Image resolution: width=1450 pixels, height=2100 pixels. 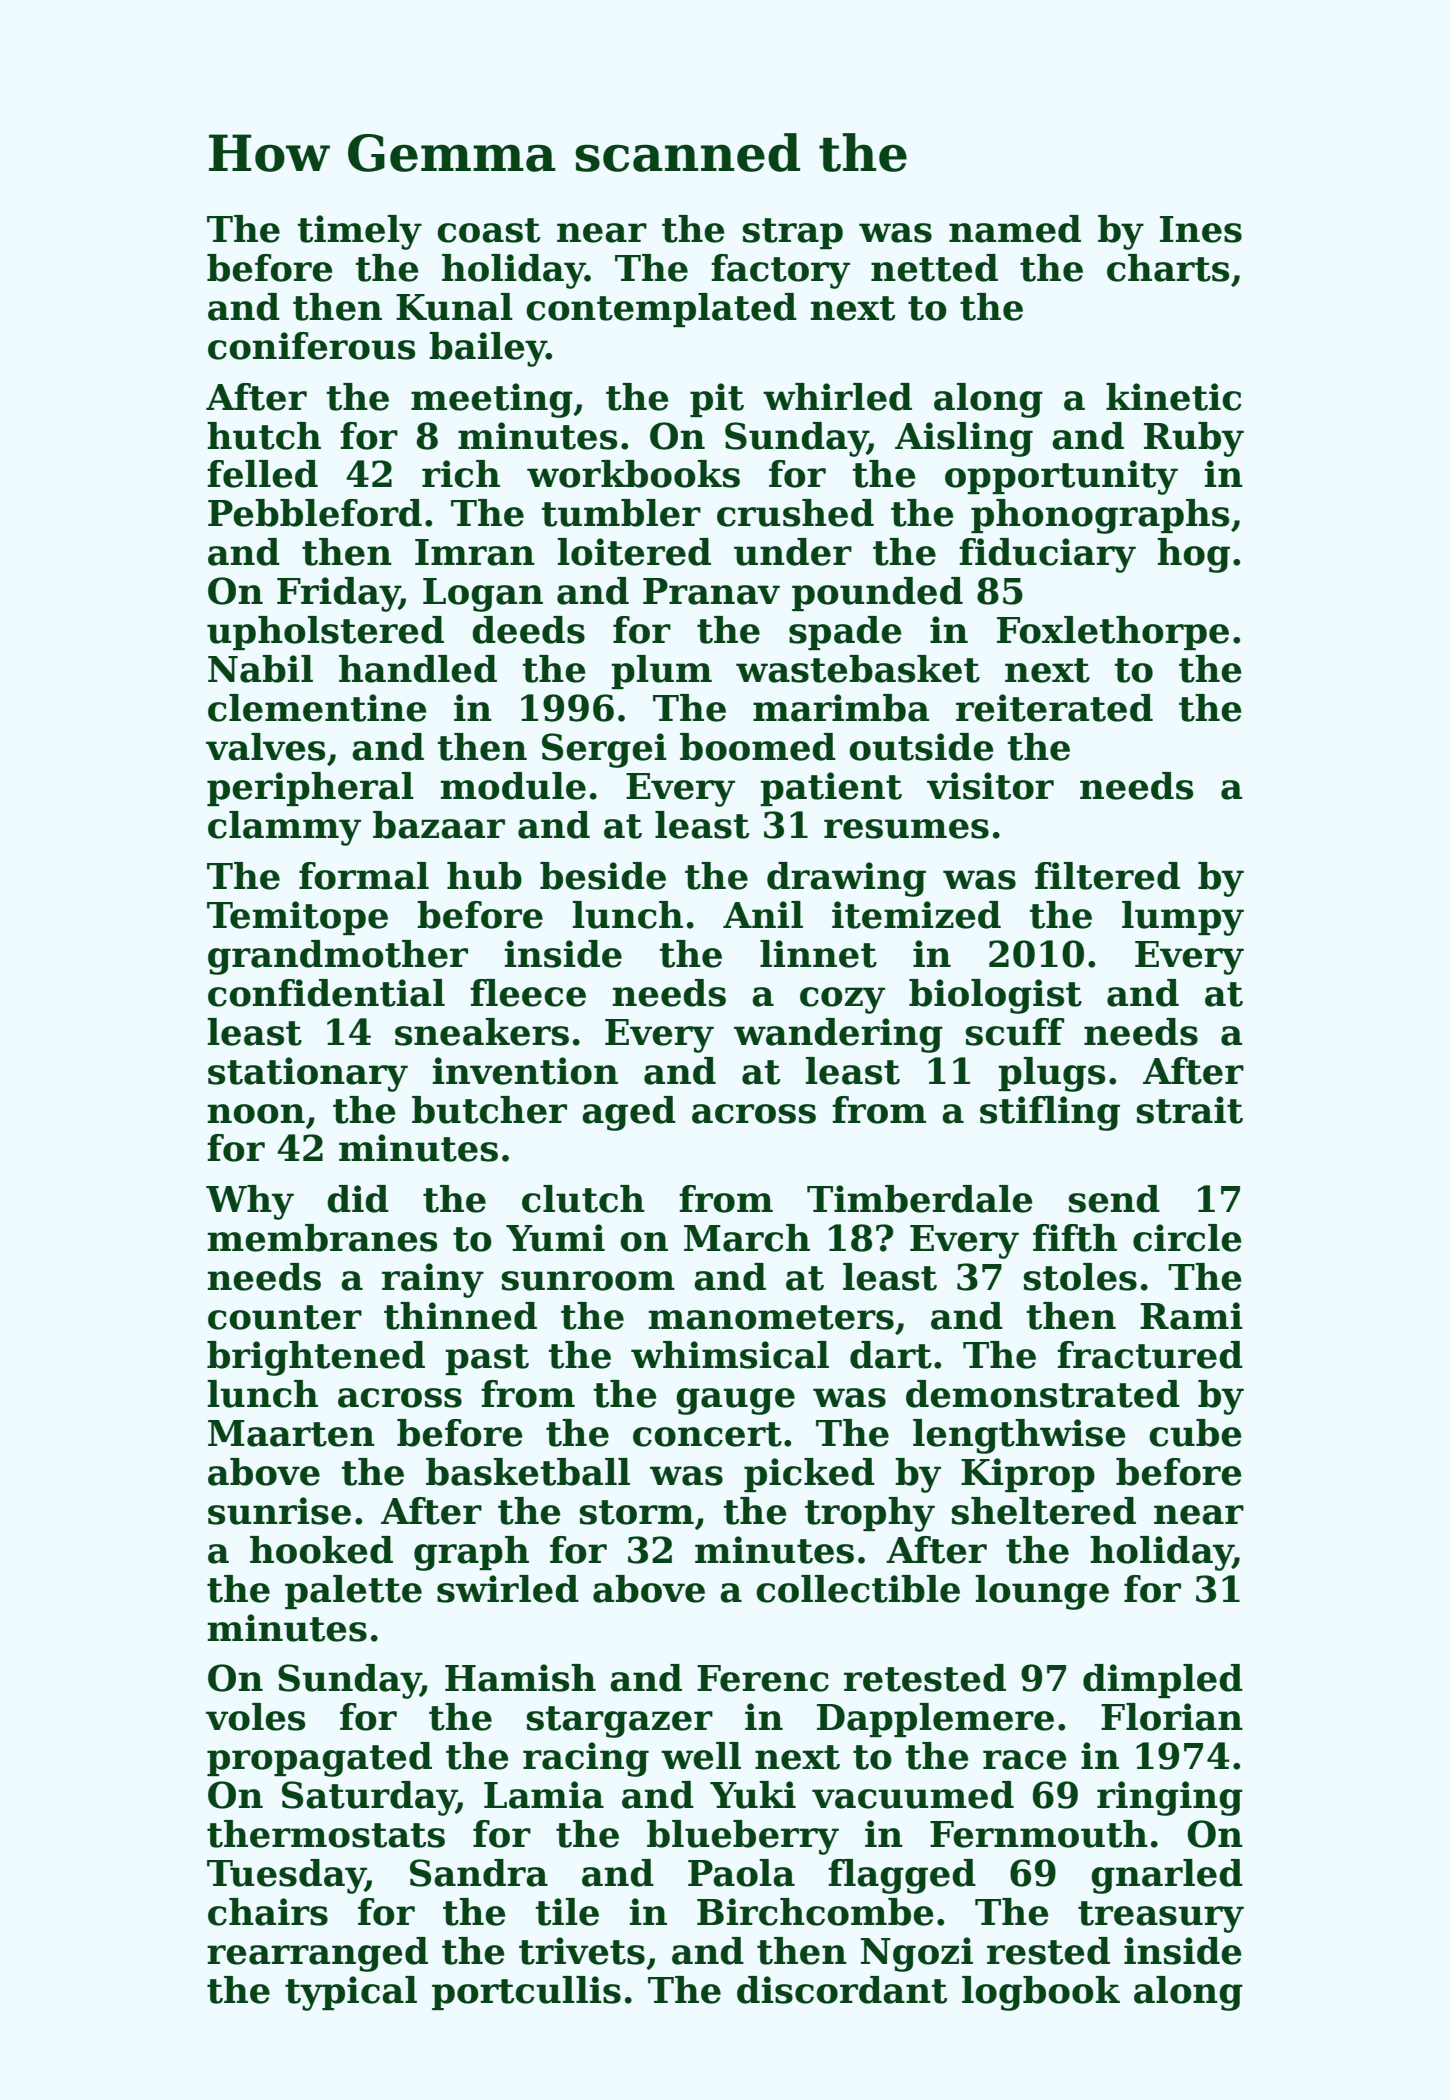 What do you see at coordinates (1107, 876) in the document?
I see `filtered` at bounding box center [1107, 876].
